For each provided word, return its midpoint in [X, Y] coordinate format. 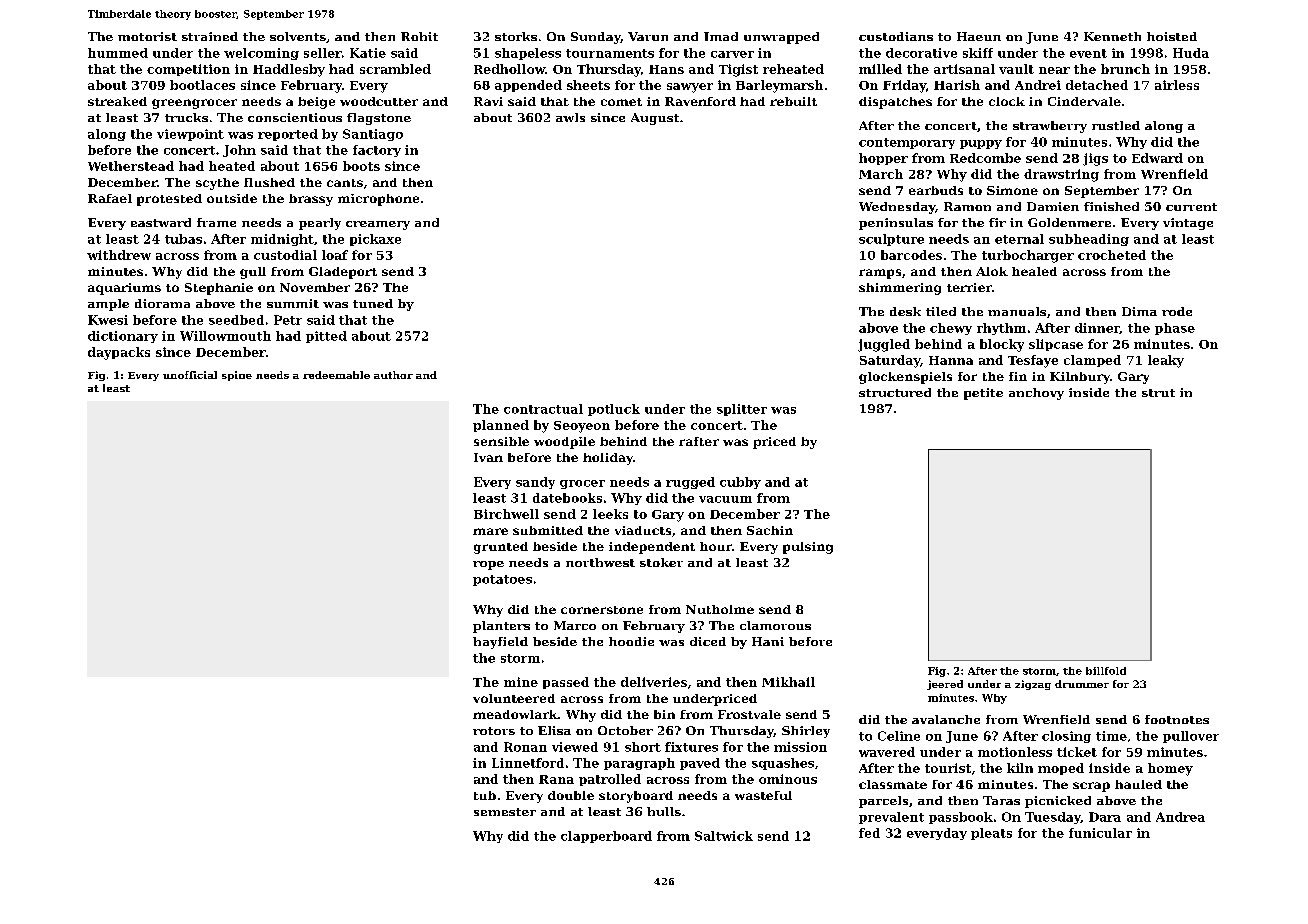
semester [505, 812]
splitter [742, 410]
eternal [1019, 239]
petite [983, 394]
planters [501, 627]
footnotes [1177, 719]
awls [570, 117]
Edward [1157, 158]
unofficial [190, 375]
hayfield [500, 643]
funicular [1100, 833]
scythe [217, 184]
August [655, 119]
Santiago [373, 135]
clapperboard [606, 837]
